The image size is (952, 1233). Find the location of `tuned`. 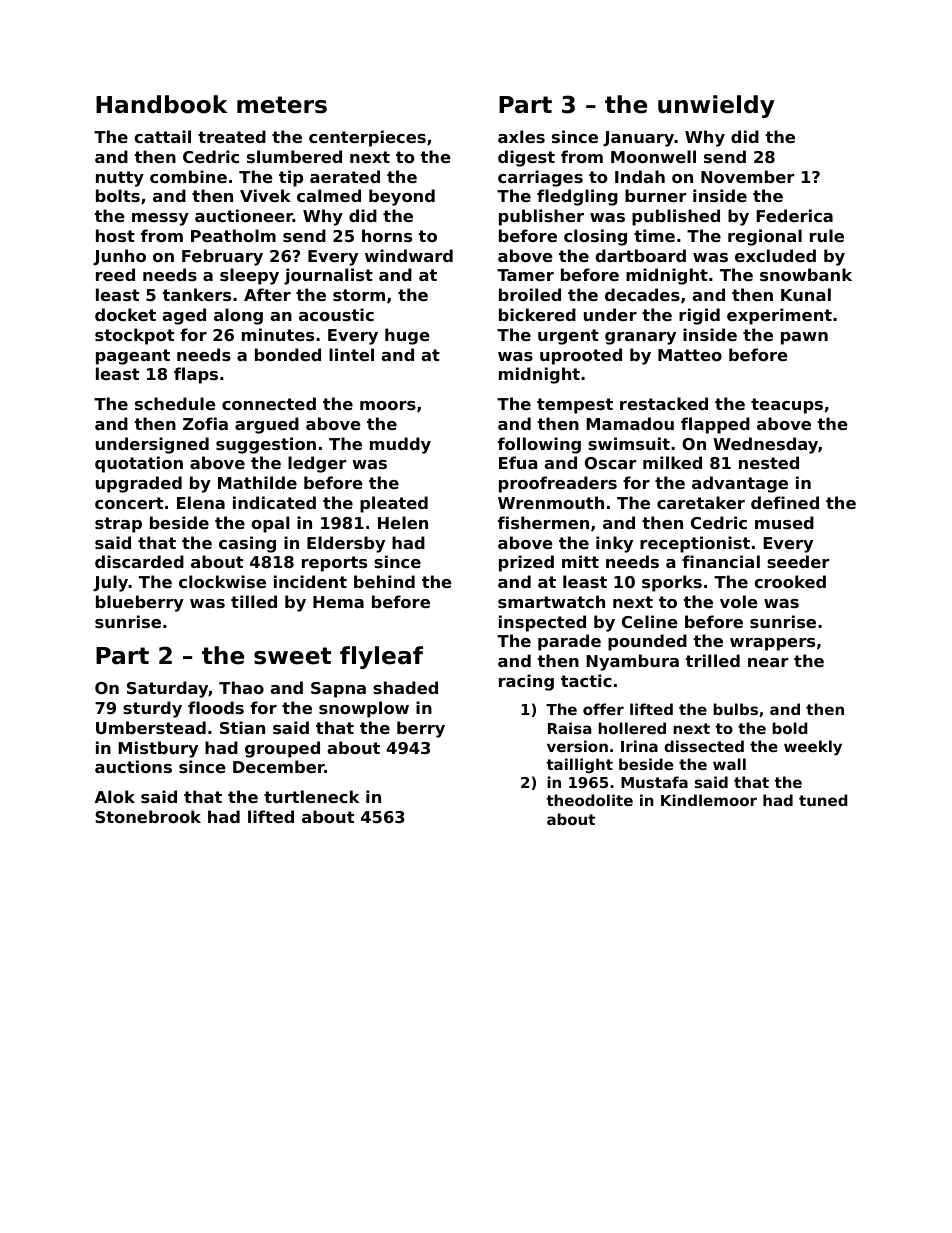

tuned is located at coordinates (823, 800).
